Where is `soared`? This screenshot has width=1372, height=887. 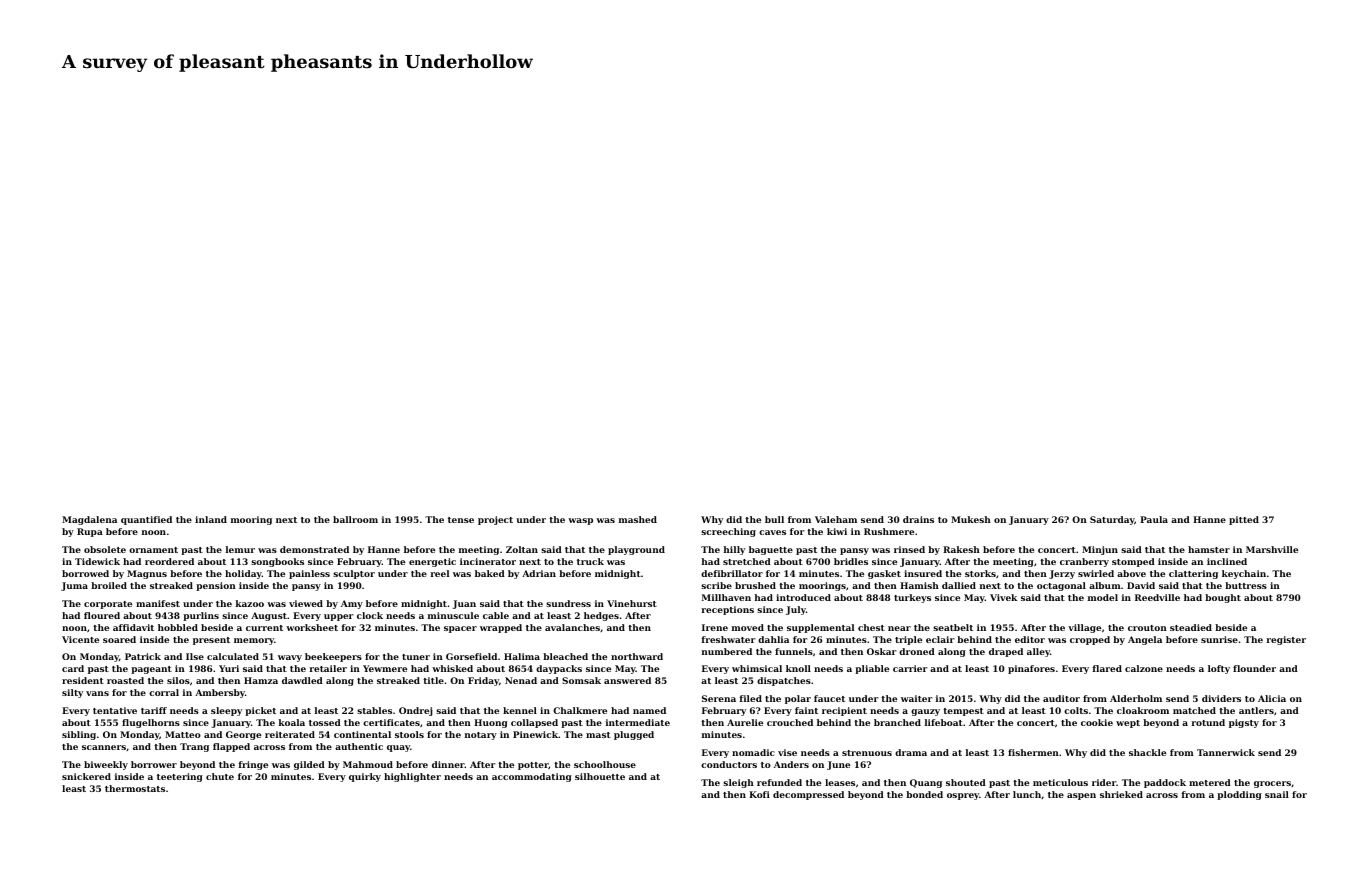
soared is located at coordinates (119, 639).
